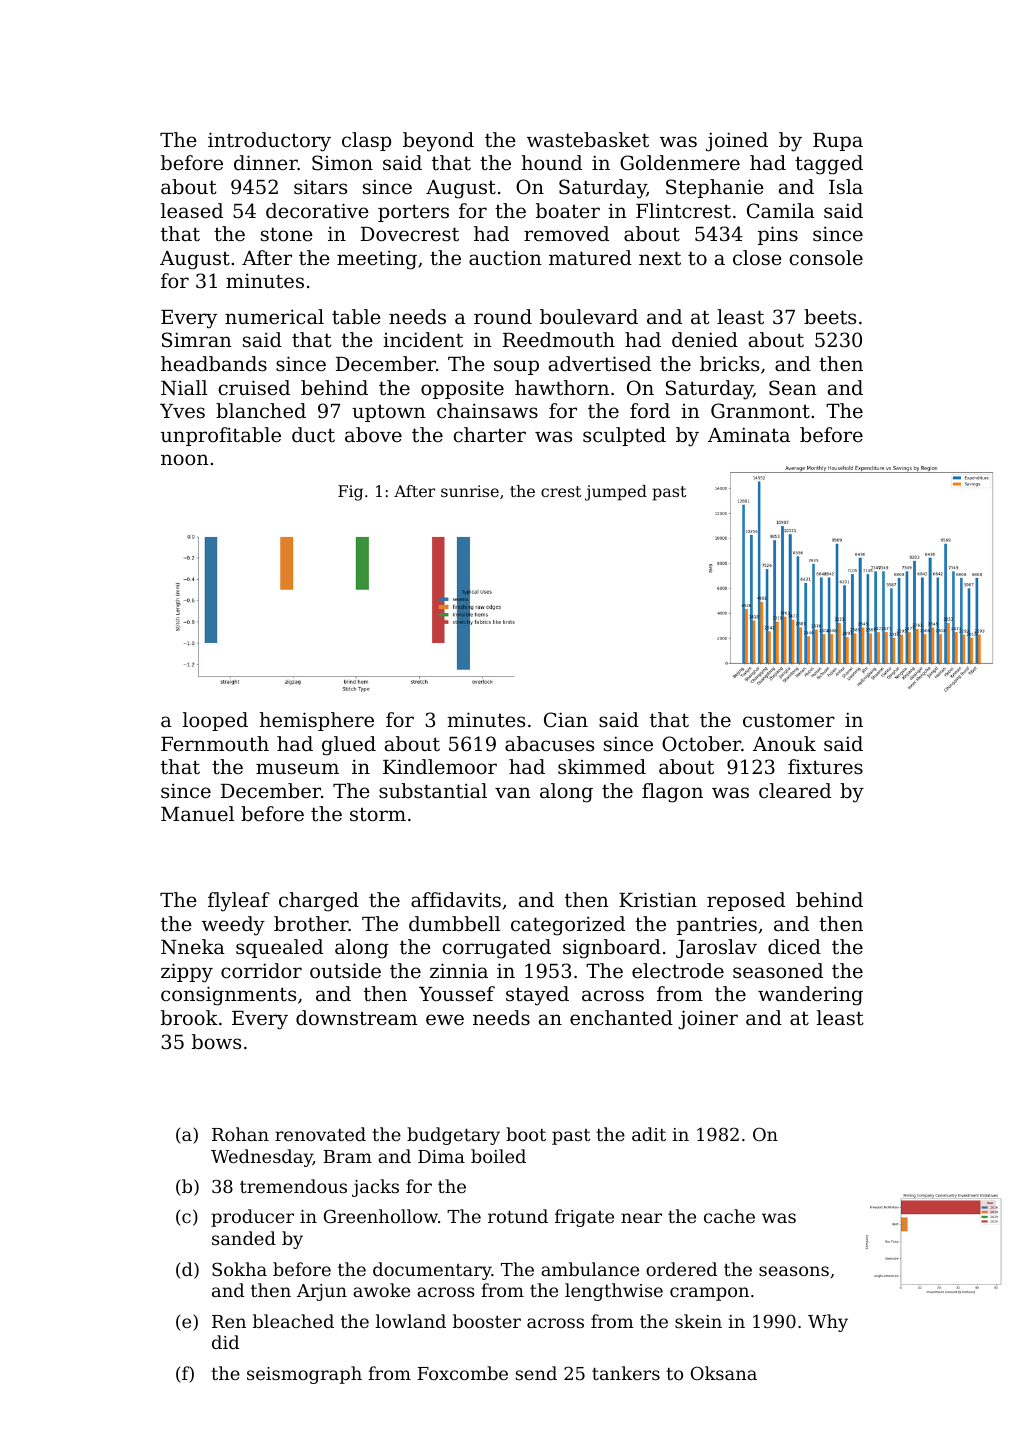 Image resolution: width=1024 pixels, height=1455 pixels. What do you see at coordinates (193, 946) in the page?
I see `Nneka` at bounding box center [193, 946].
